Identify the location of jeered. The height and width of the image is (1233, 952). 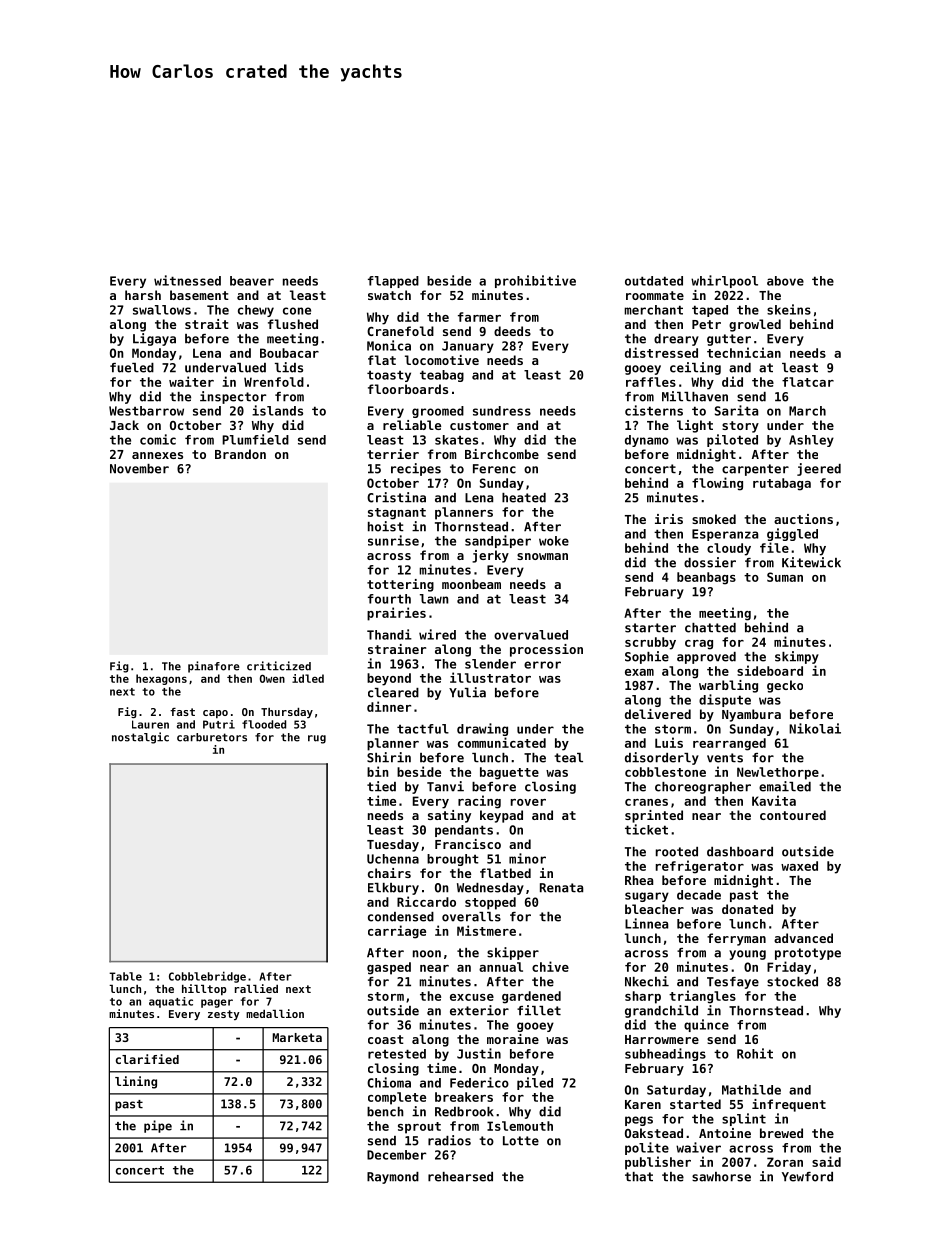
(819, 469).
